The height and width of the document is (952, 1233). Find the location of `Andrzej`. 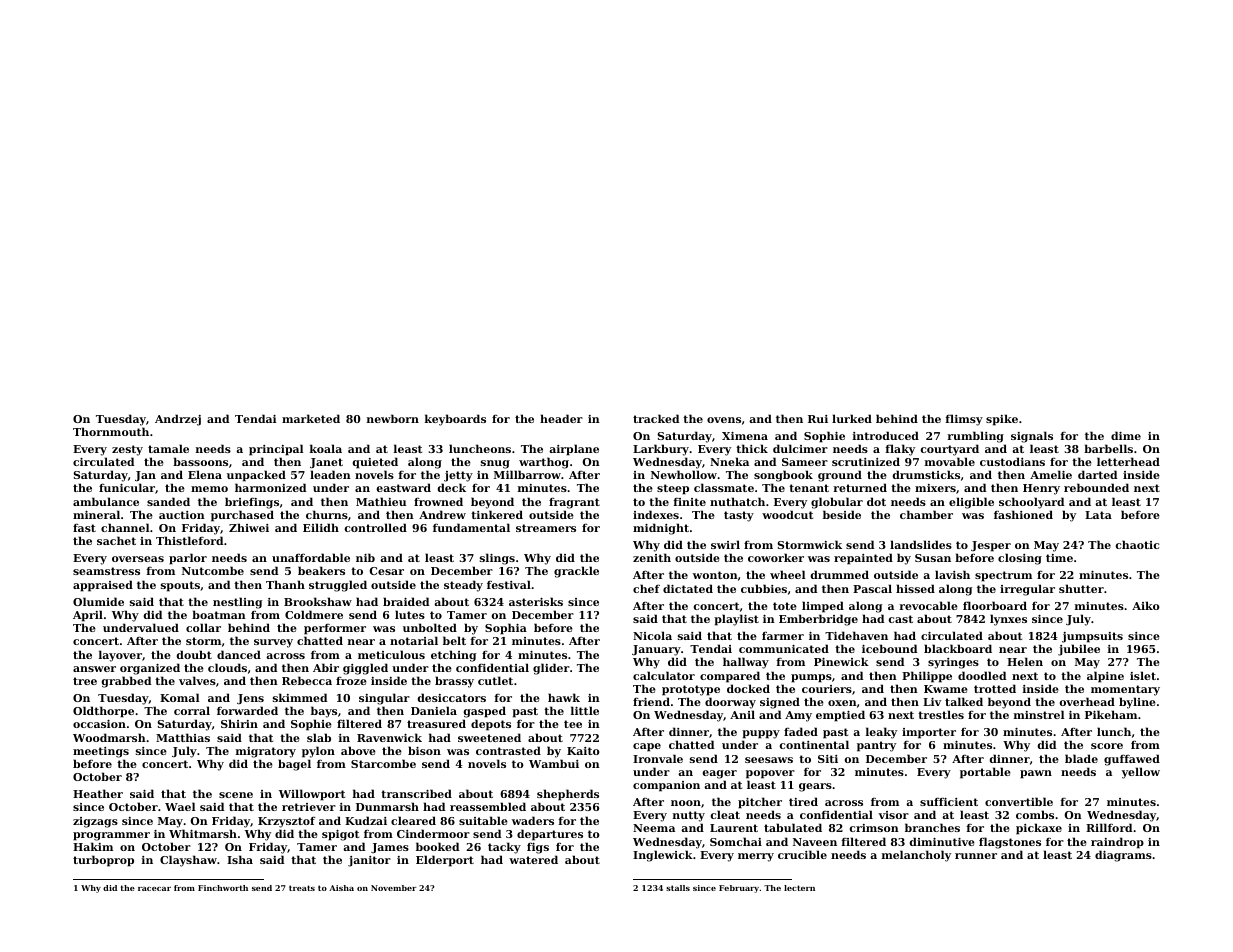

Andrzej is located at coordinates (178, 420).
